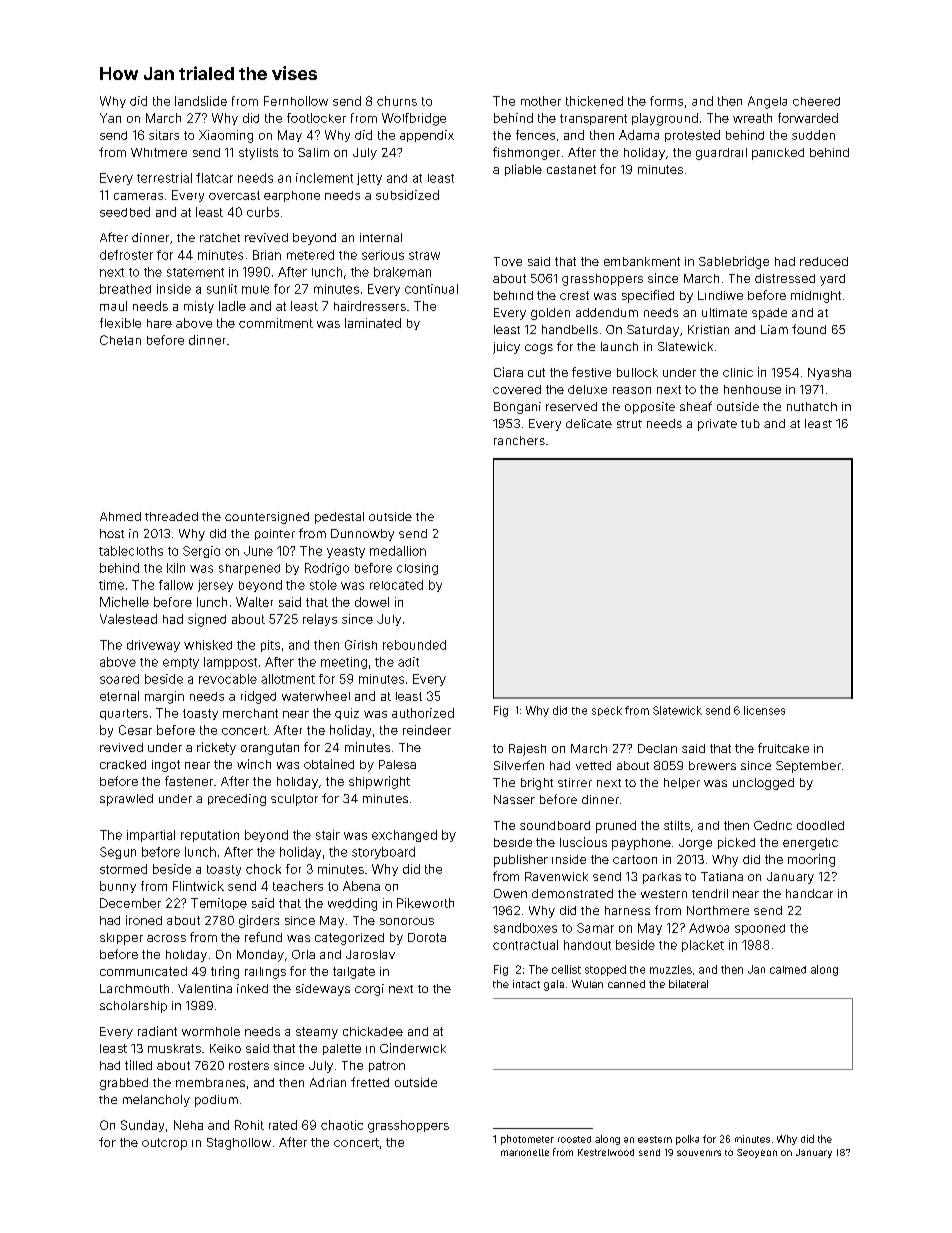  I want to click on shipwright, so click(379, 782).
